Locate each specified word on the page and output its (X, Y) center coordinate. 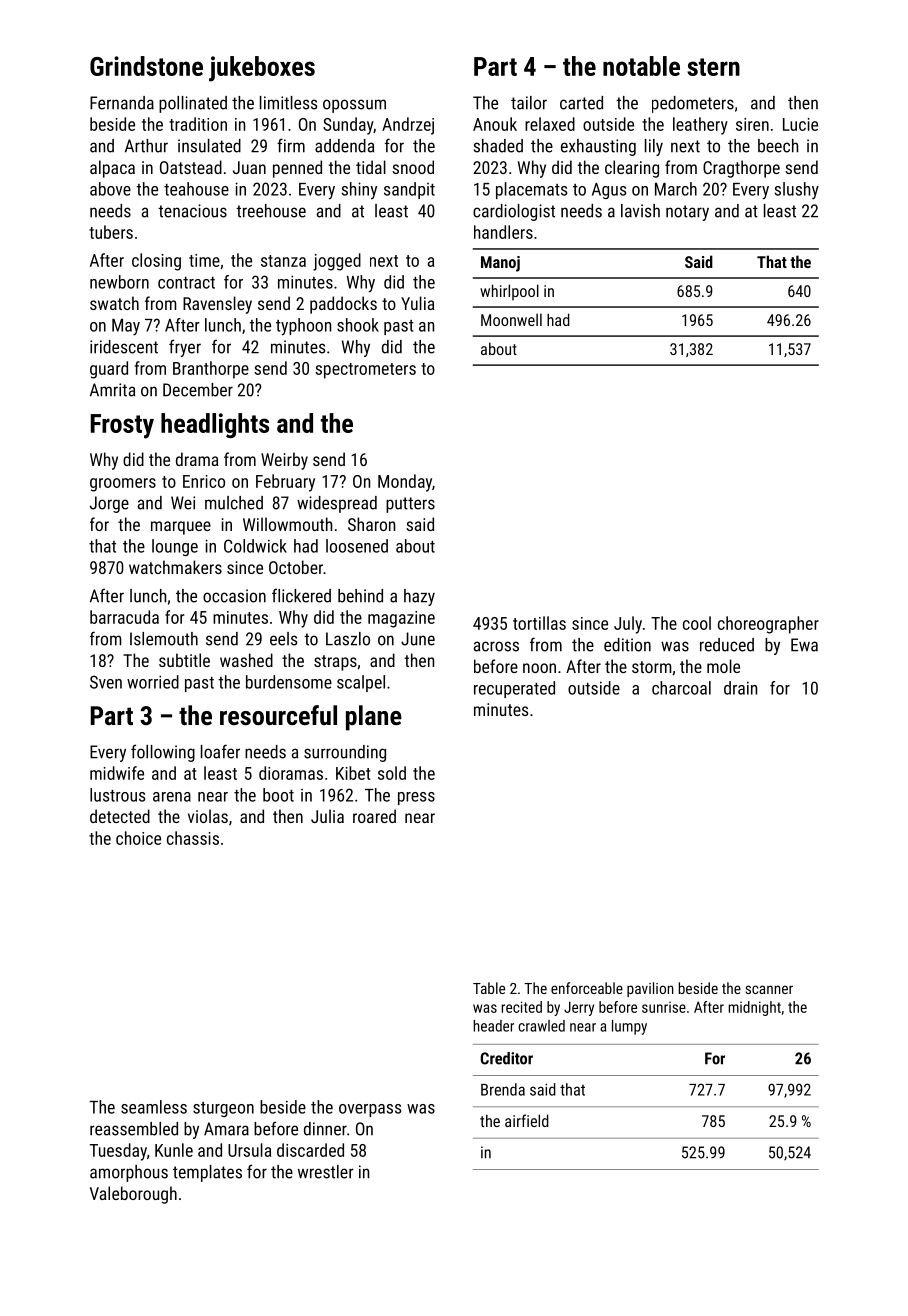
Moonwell (511, 319)
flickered (301, 595)
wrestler (326, 1172)
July (628, 625)
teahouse (196, 189)
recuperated (514, 689)
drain (740, 688)
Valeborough (133, 1195)
